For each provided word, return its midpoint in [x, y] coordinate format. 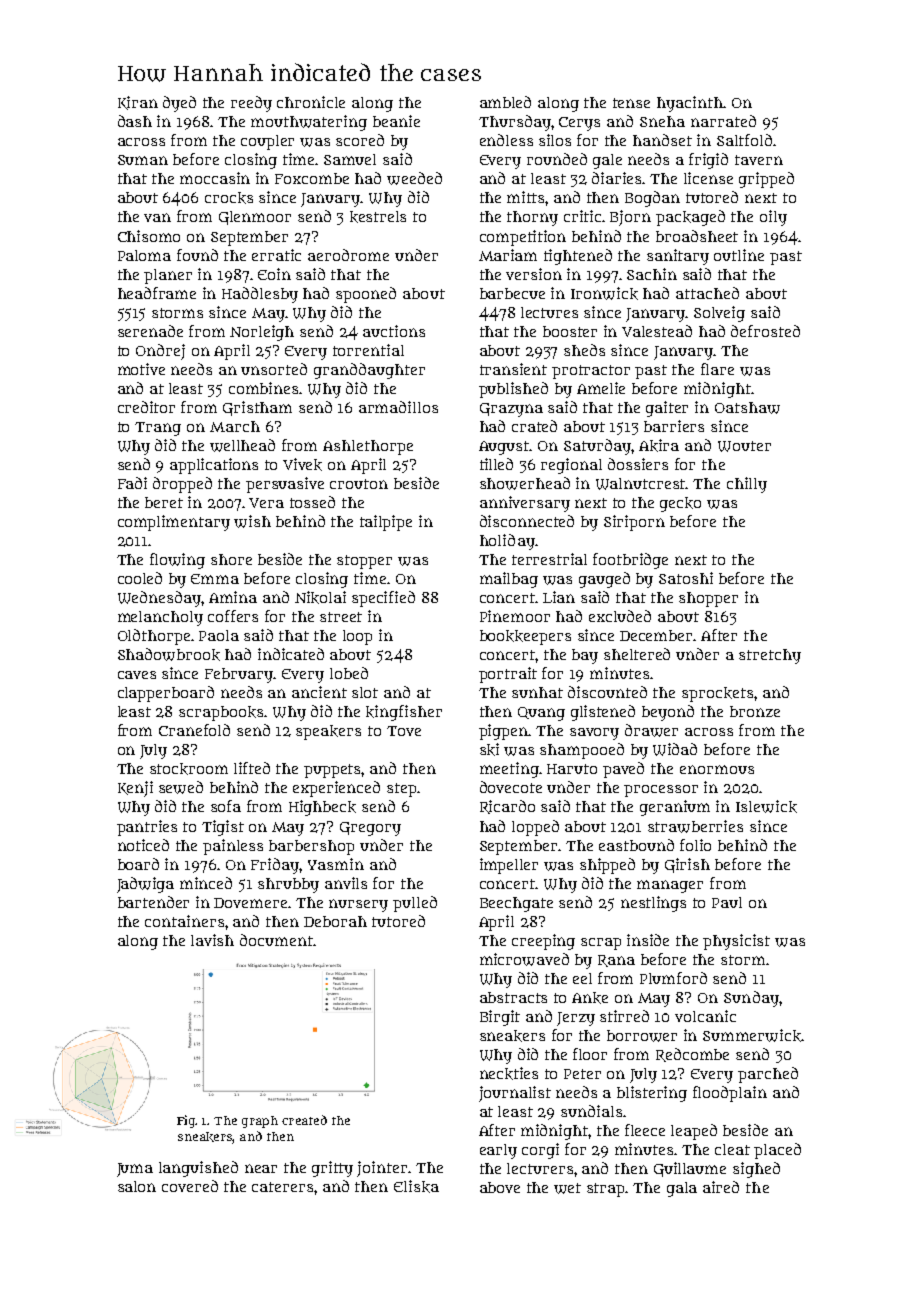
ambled [505, 102]
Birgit [500, 1018]
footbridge [630, 561]
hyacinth [690, 104]
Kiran [138, 103]
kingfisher [404, 713]
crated [534, 426]
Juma [135, 1170]
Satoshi [686, 578]
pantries [147, 828]
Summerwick [752, 1035]
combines [264, 388]
